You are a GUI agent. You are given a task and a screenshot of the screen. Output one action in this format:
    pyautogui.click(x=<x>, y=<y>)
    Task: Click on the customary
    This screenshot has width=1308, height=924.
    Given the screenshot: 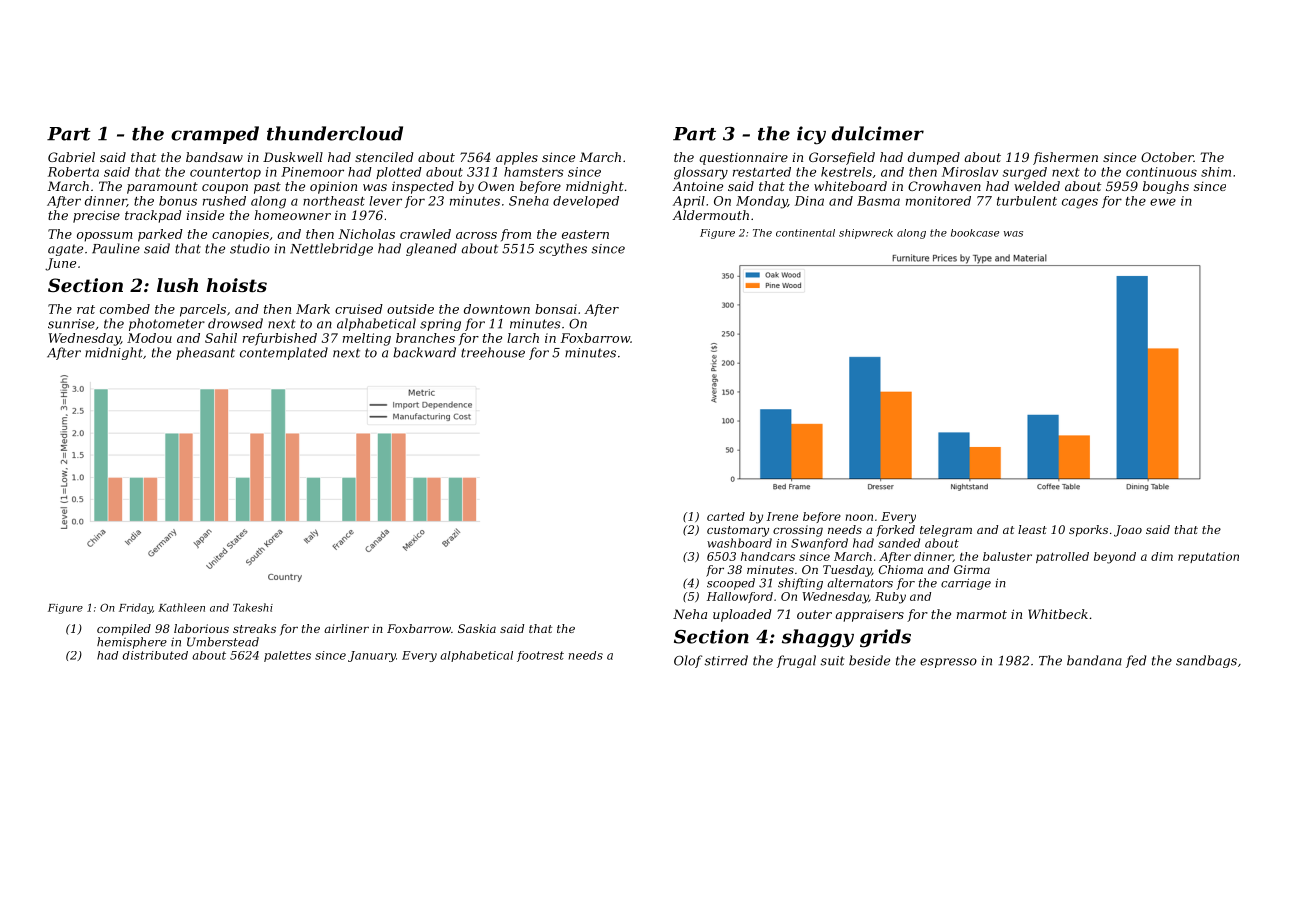 What is the action you would take?
    pyautogui.click(x=738, y=531)
